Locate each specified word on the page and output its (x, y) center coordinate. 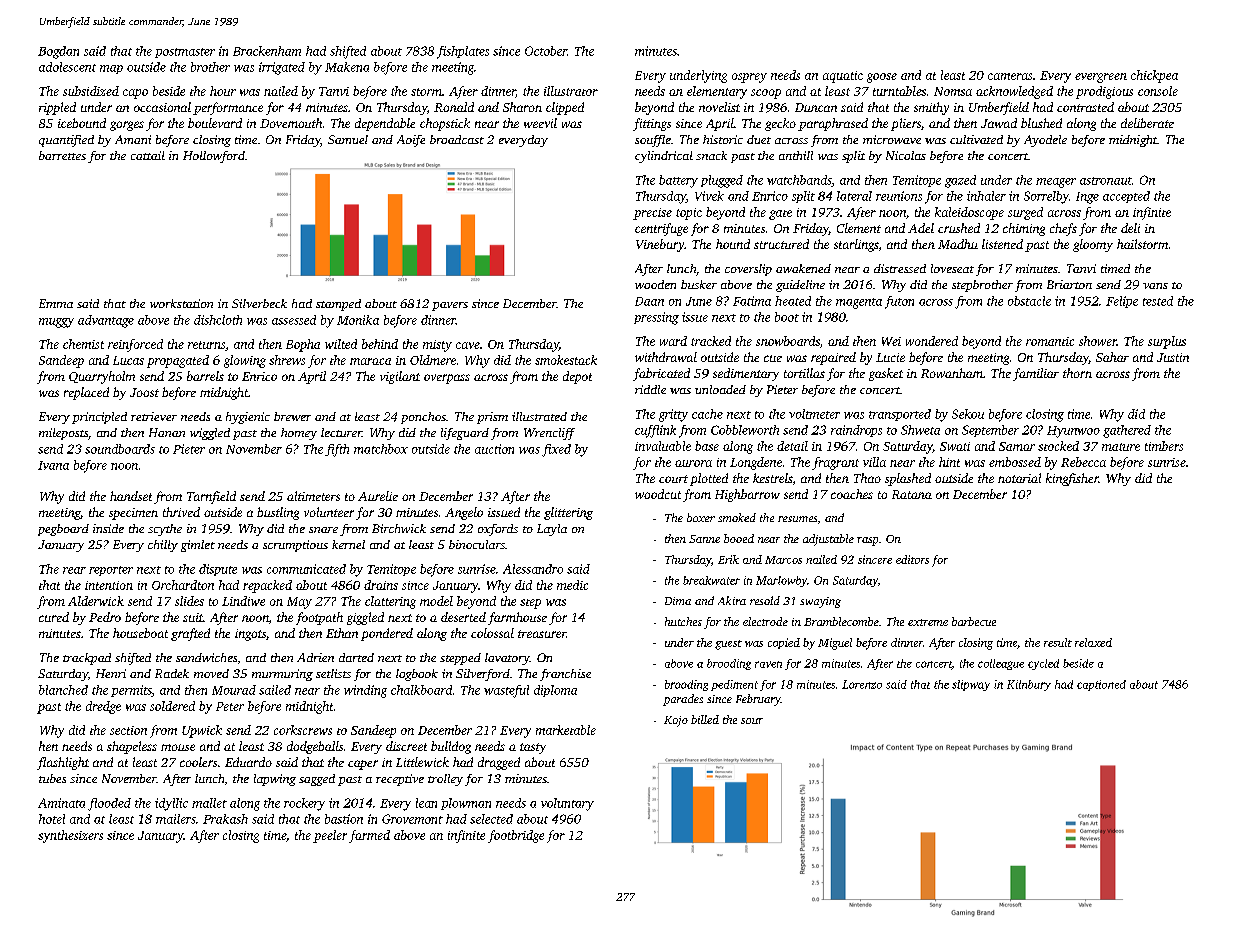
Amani (133, 139)
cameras (1010, 76)
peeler (330, 836)
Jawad (999, 123)
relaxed (1093, 642)
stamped (338, 305)
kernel (348, 544)
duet (759, 139)
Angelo (464, 513)
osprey (749, 78)
